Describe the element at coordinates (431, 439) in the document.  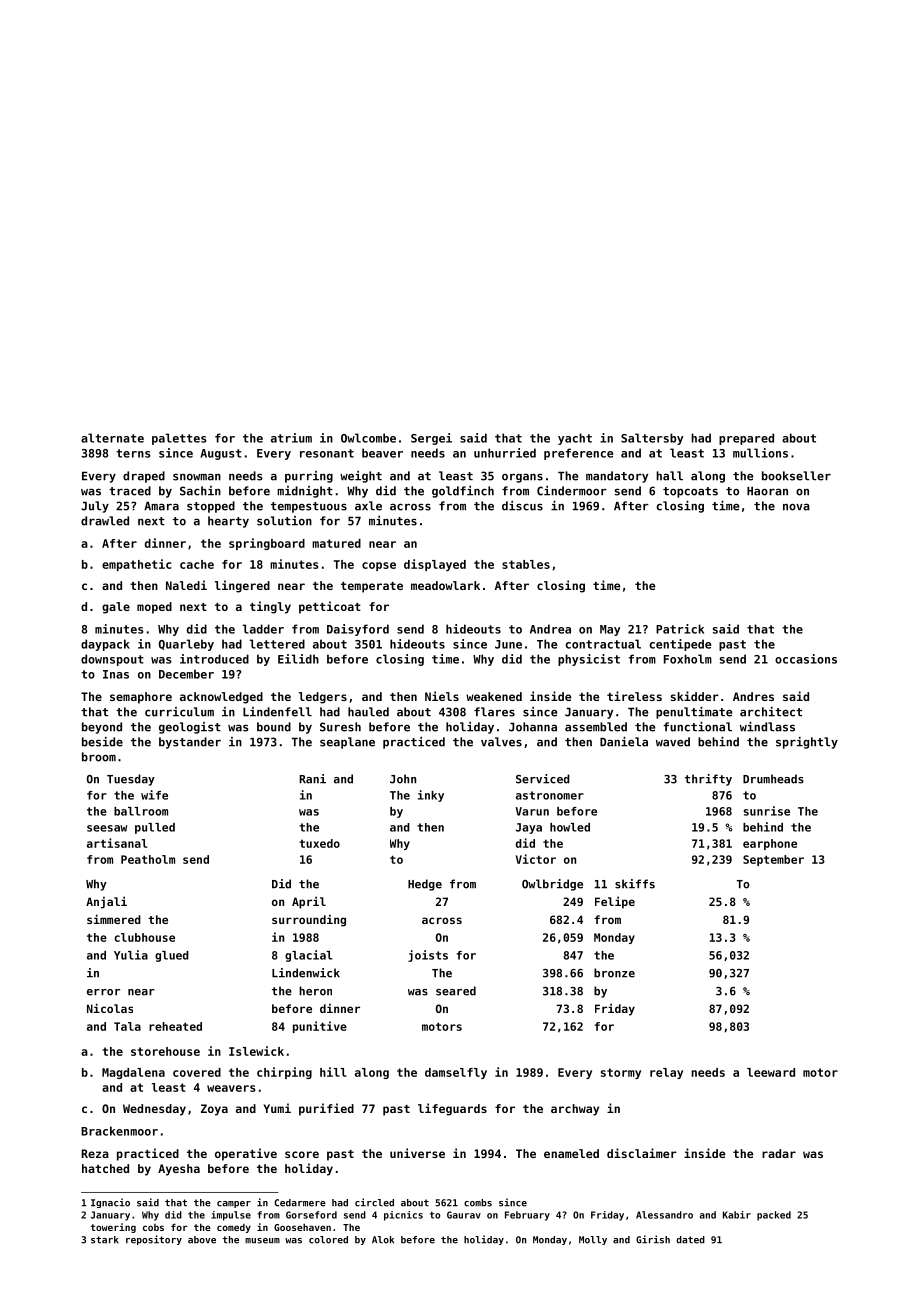
I see `Sergei` at that location.
